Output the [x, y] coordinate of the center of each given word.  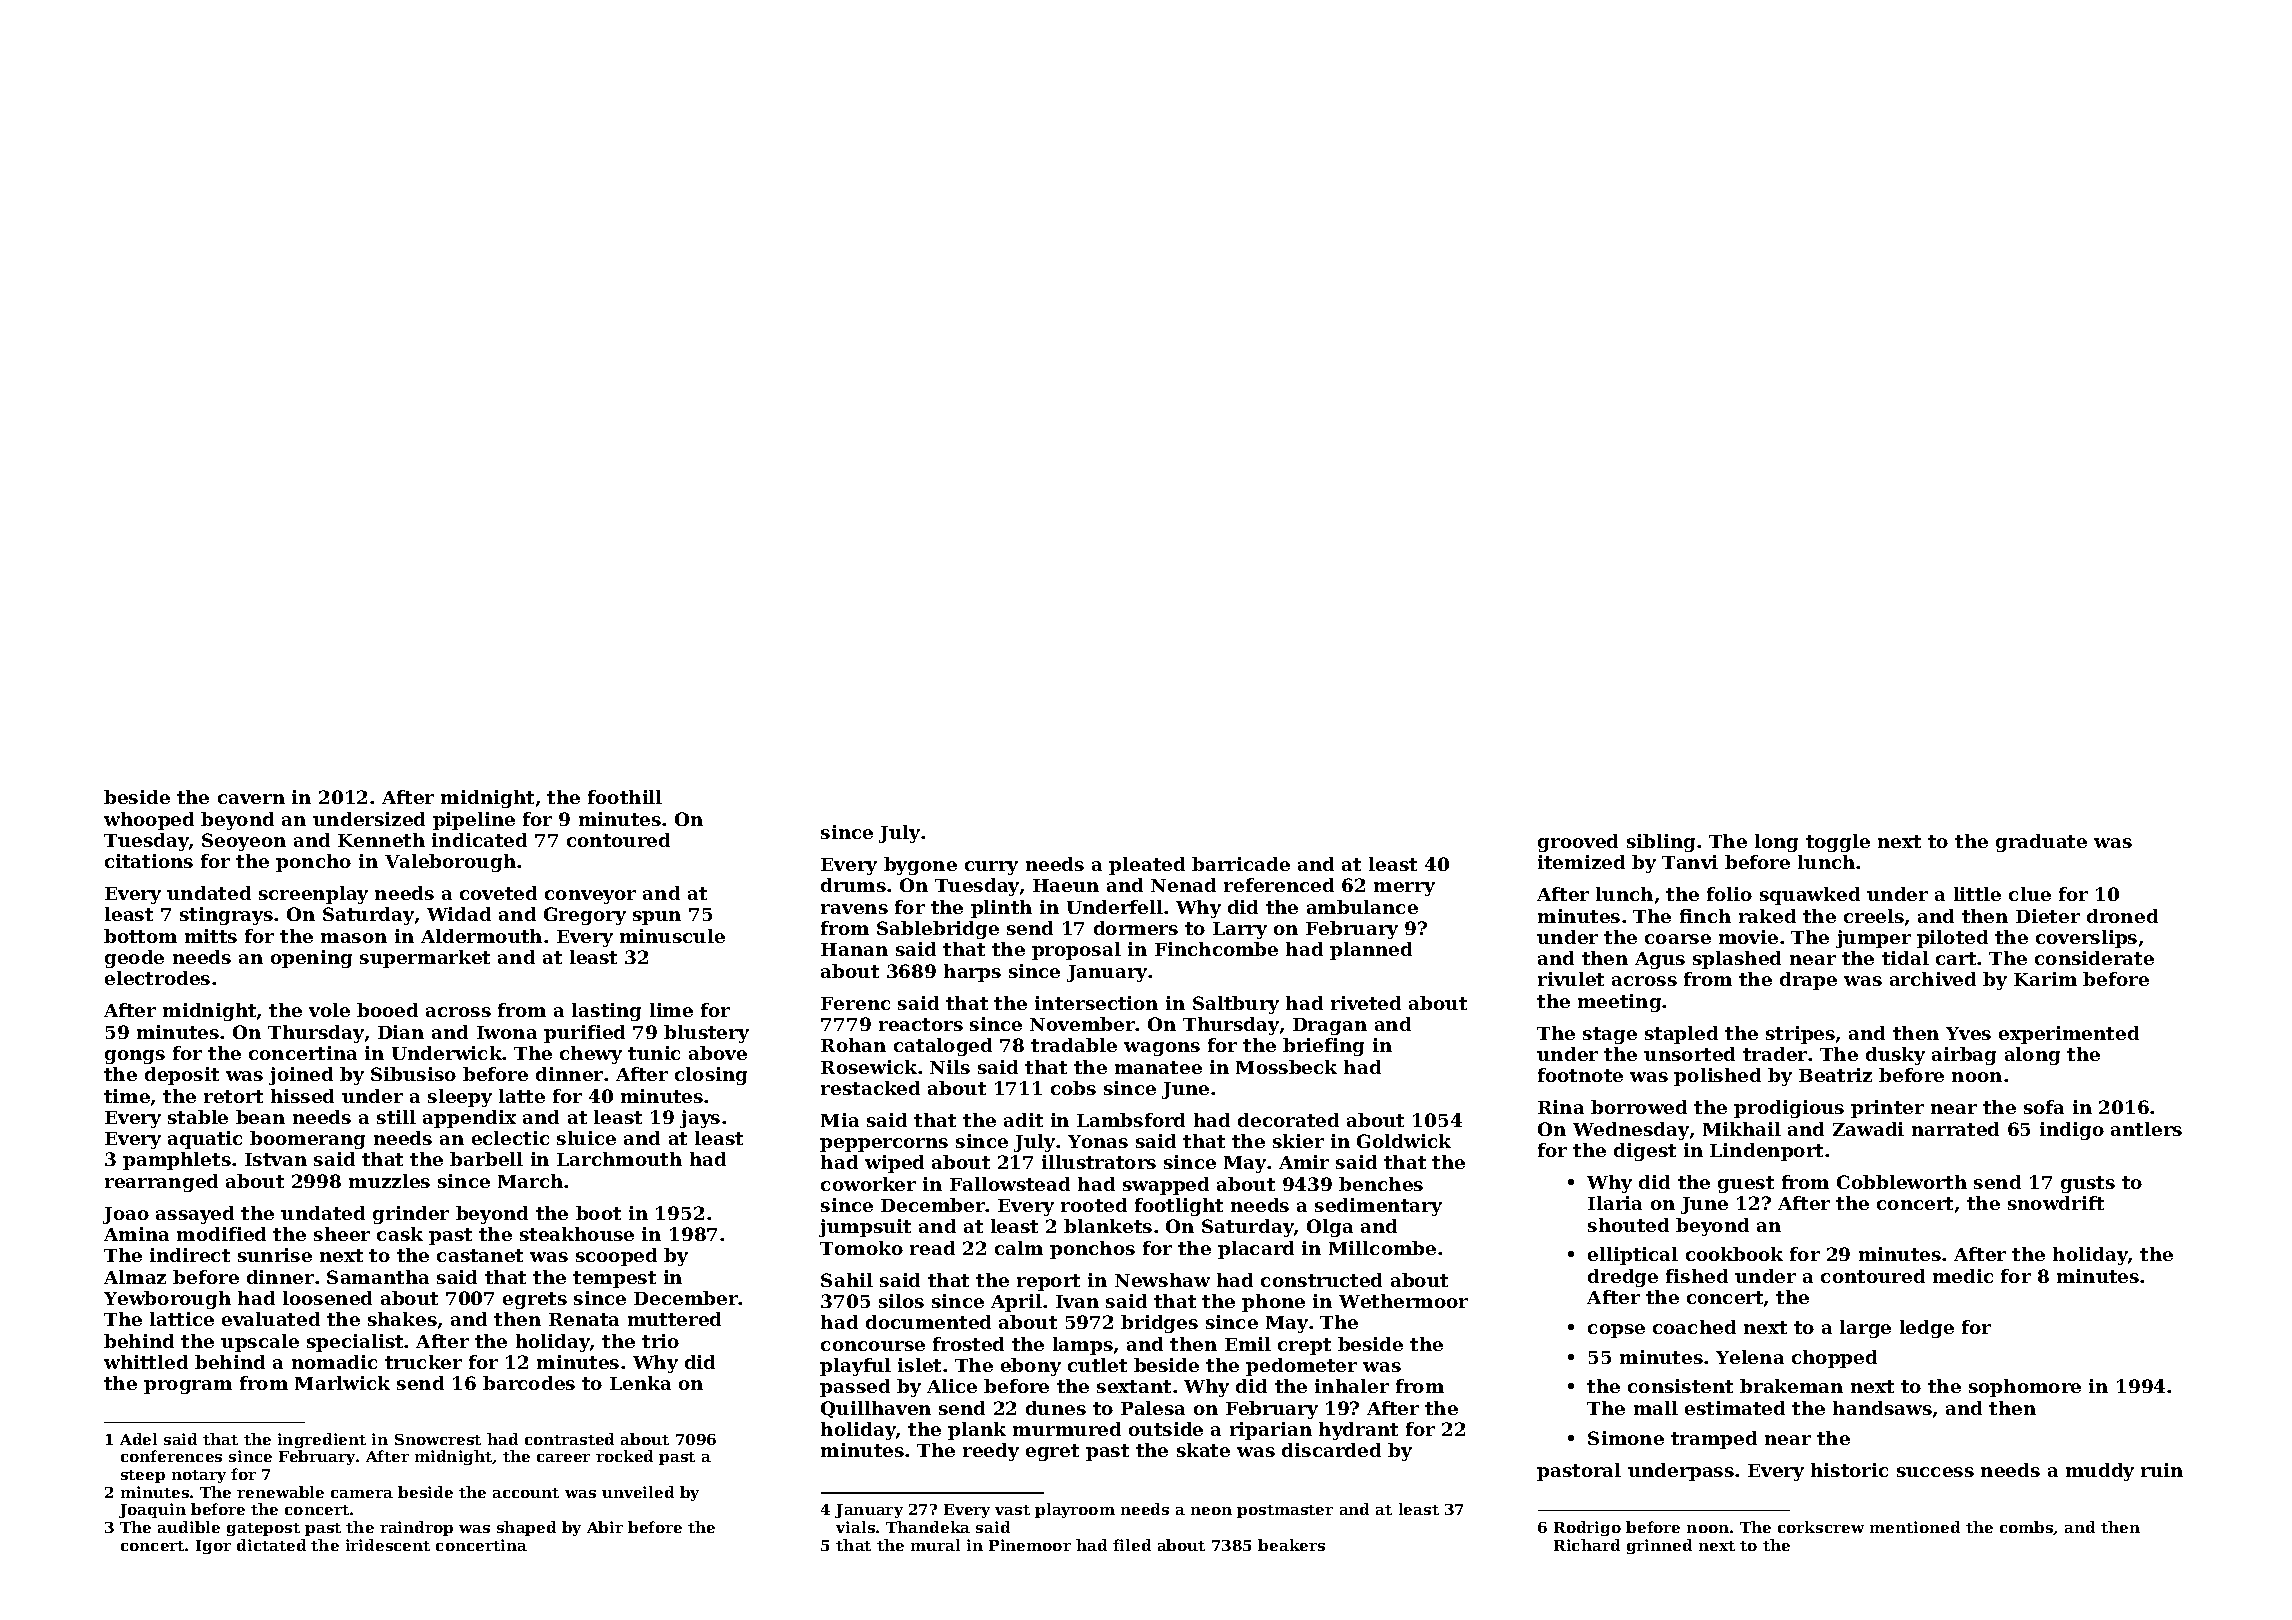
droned [2122, 916]
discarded [1331, 1450]
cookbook [1734, 1254]
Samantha [378, 1277]
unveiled [638, 1492]
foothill [625, 797]
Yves [1968, 1033]
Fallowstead [1010, 1184]
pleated [1147, 866]
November [1083, 1024]
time [127, 1096]
